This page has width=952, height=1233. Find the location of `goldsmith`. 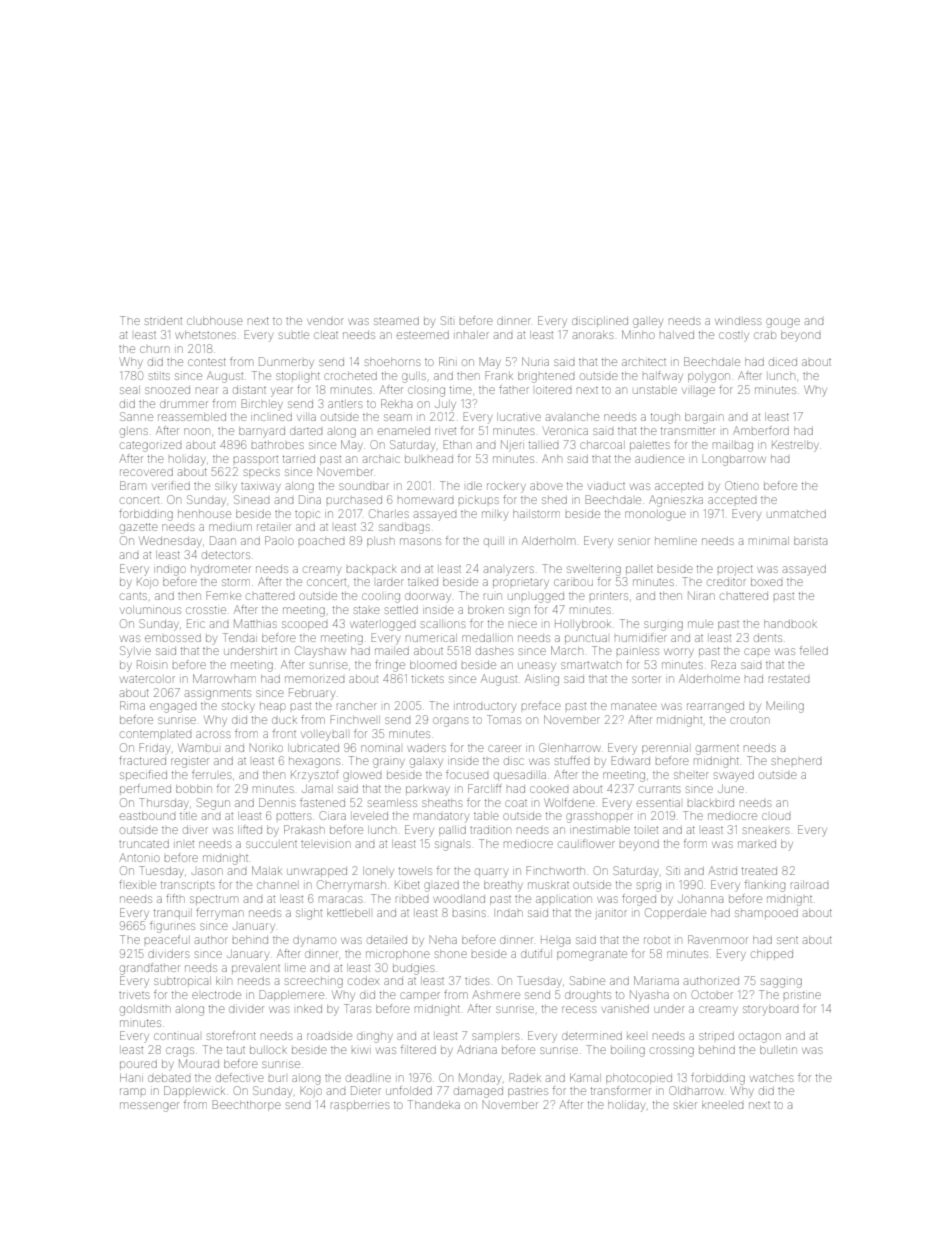

goldsmith is located at coordinates (145, 1010).
